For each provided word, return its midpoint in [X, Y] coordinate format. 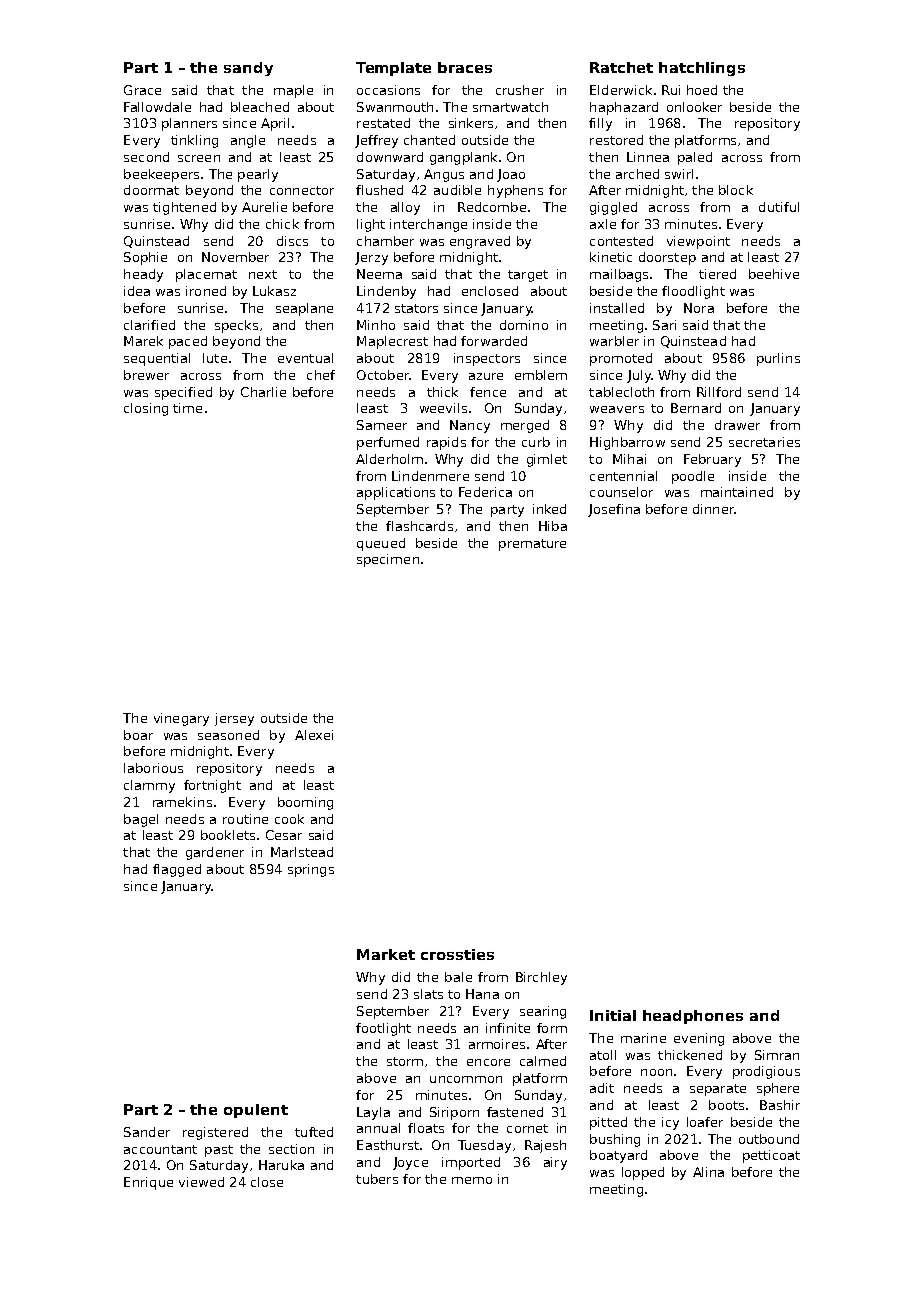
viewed [201, 1182]
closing [146, 409]
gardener [215, 853]
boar [138, 735]
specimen [388, 560]
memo [472, 1180]
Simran [777, 1055]
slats [428, 994]
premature [532, 545]
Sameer [382, 425]
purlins [778, 359]
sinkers [471, 123]
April [275, 124]
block [736, 190]
